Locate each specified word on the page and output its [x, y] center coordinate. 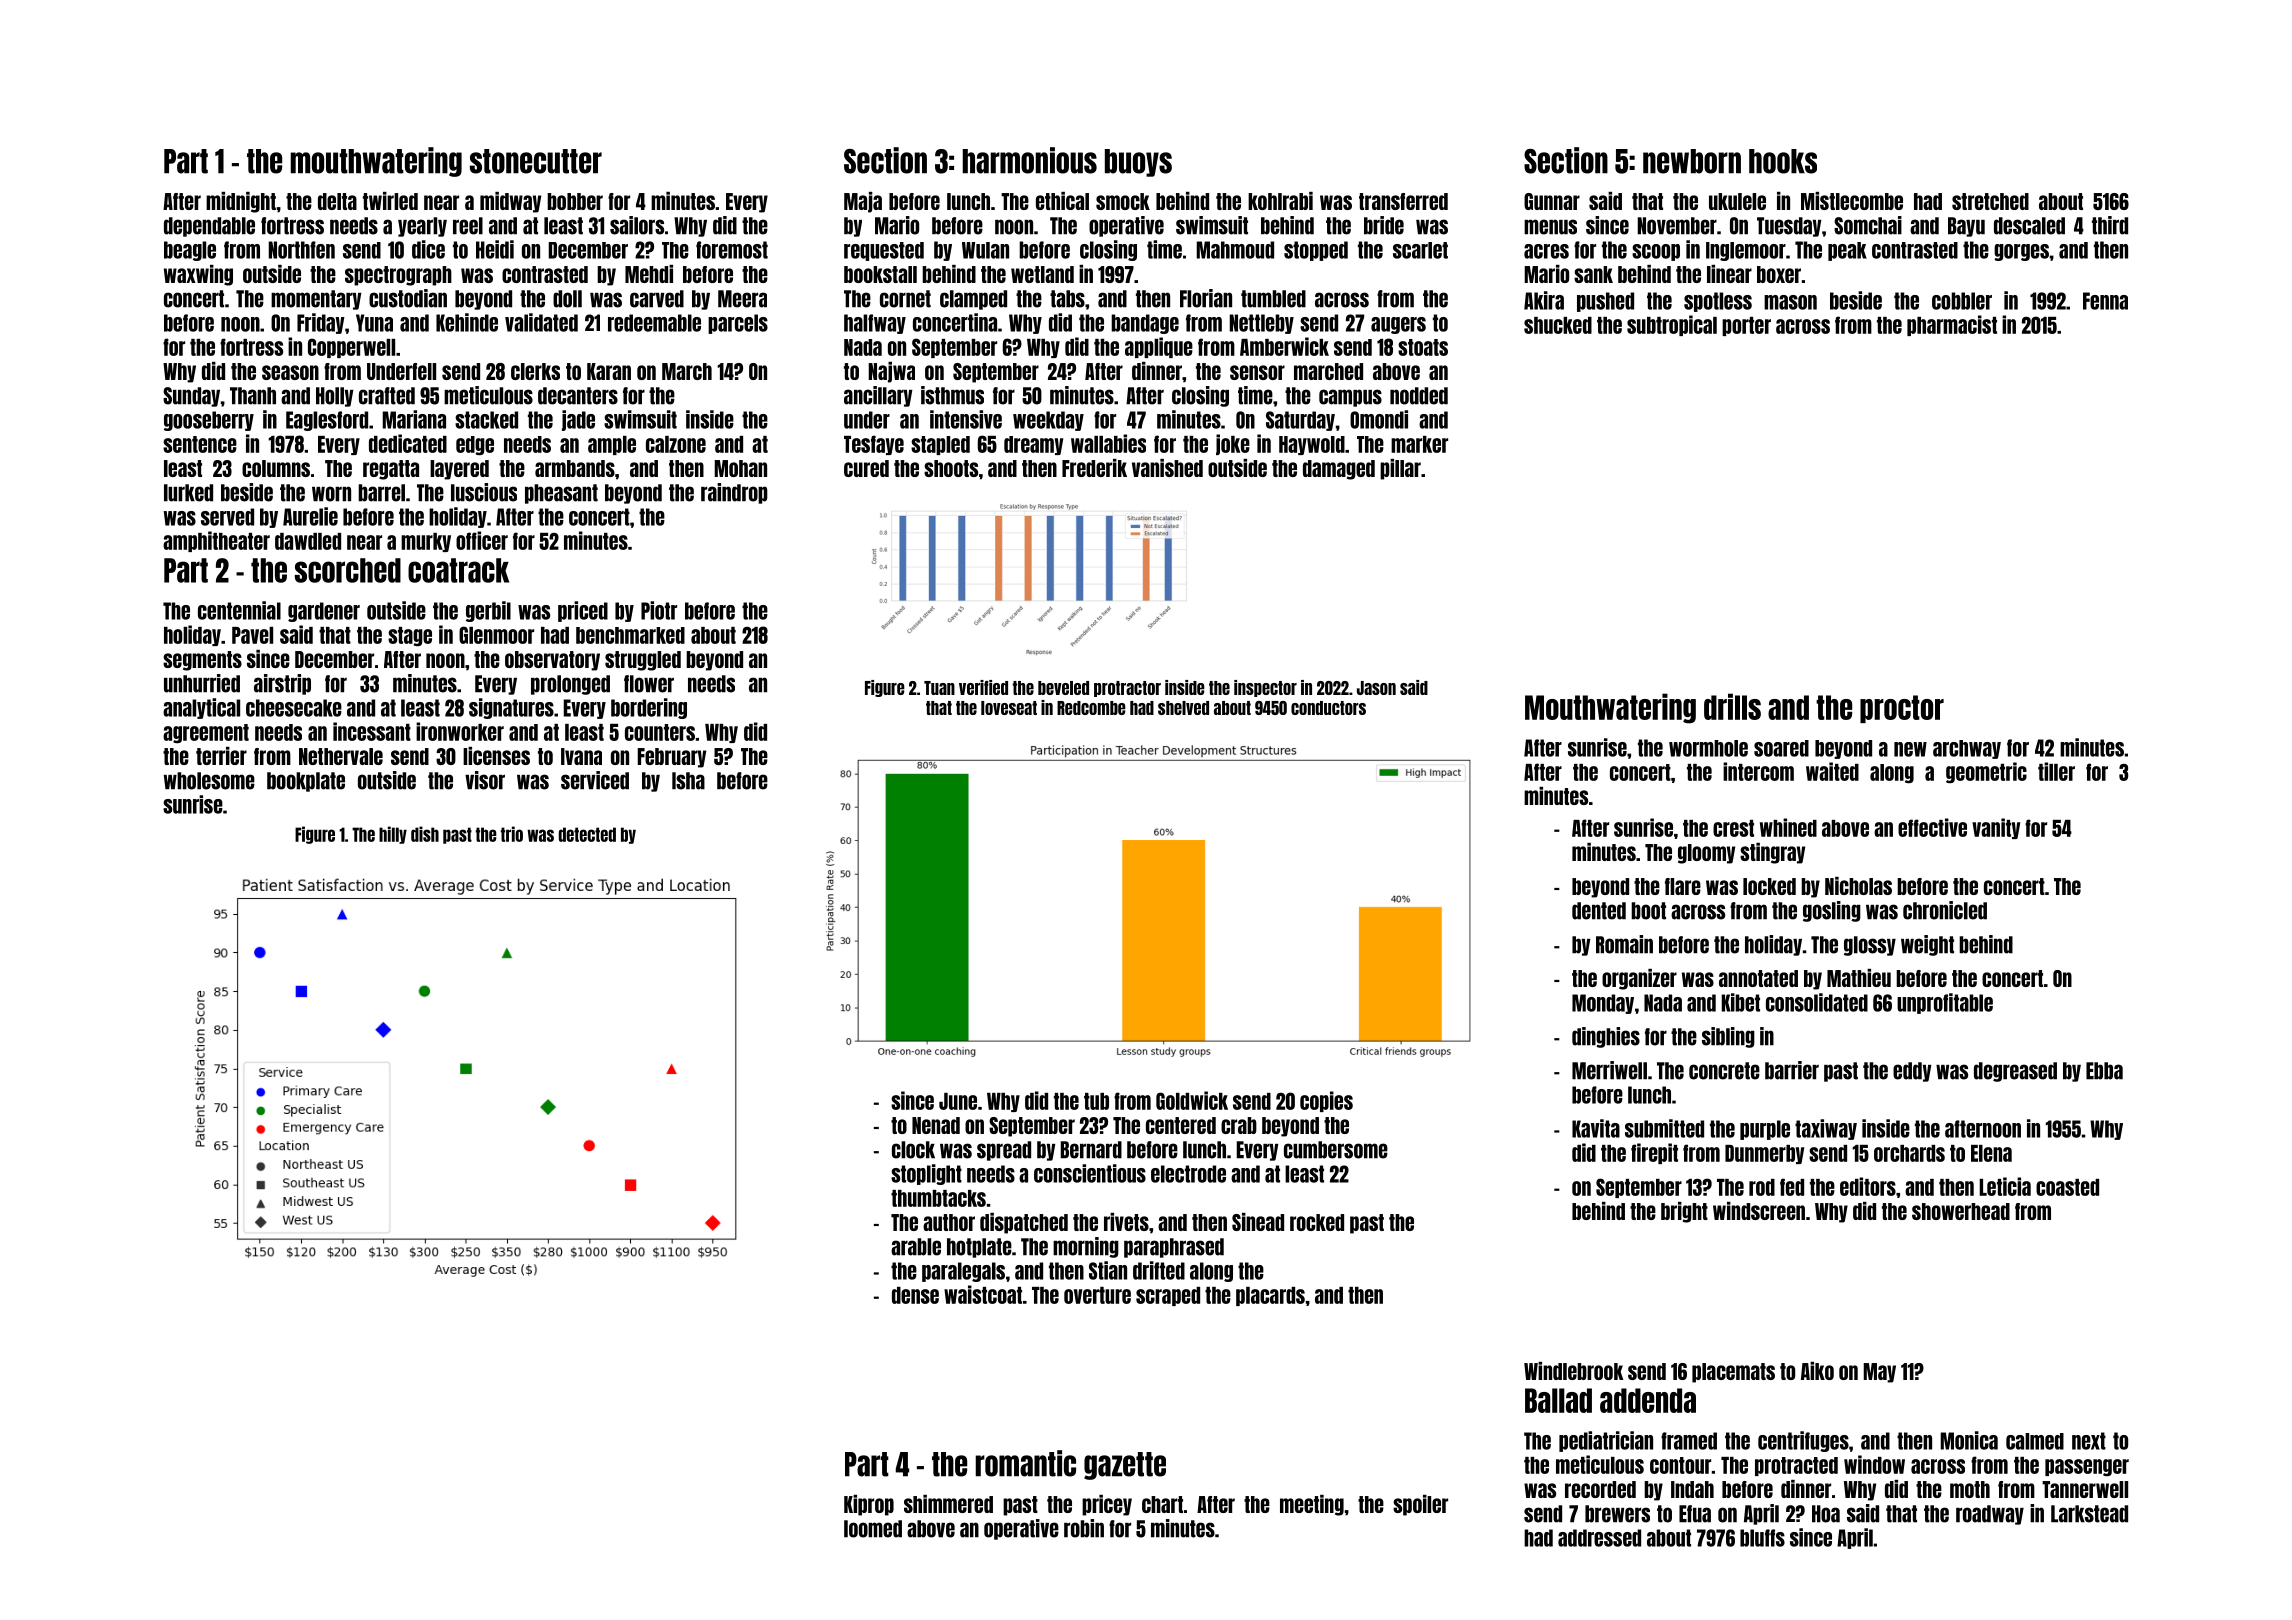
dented [1599, 911]
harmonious [1029, 160]
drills [1732, 706]
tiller [2056, 771]
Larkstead [2089, 1514]
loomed [873, 1529]
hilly [393, 835]
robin [1084, 1528]
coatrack [458, 570]
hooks [1783, 161]
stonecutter [536, 161]
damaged [1339, 470]
